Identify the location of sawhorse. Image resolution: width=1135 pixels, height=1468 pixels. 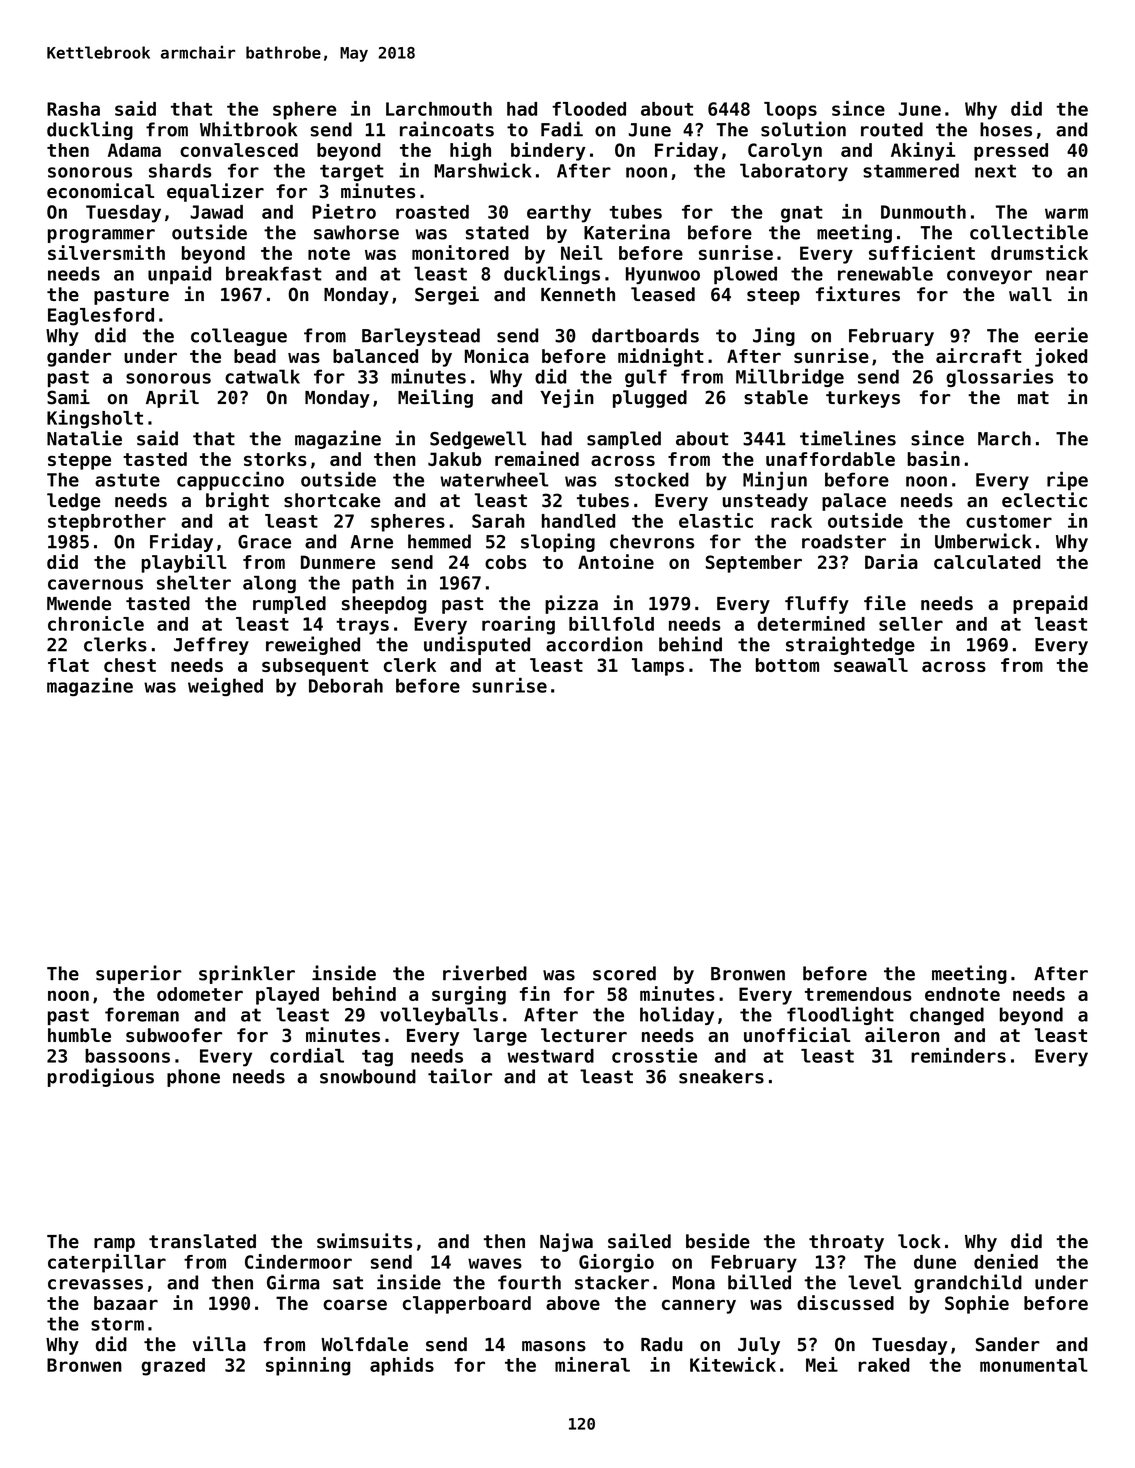
(356, 232).
